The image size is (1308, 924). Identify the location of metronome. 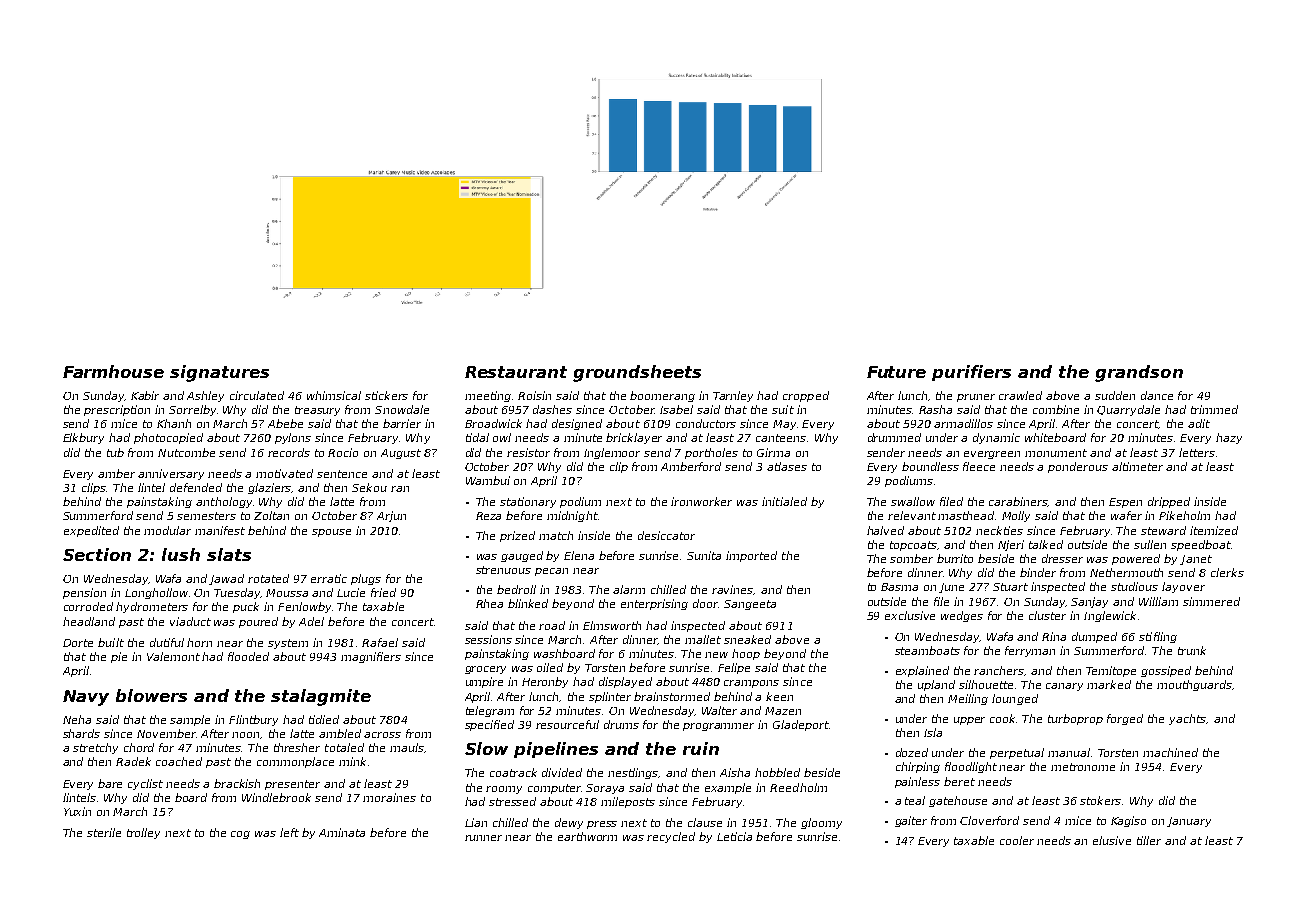
(1083, 767).
